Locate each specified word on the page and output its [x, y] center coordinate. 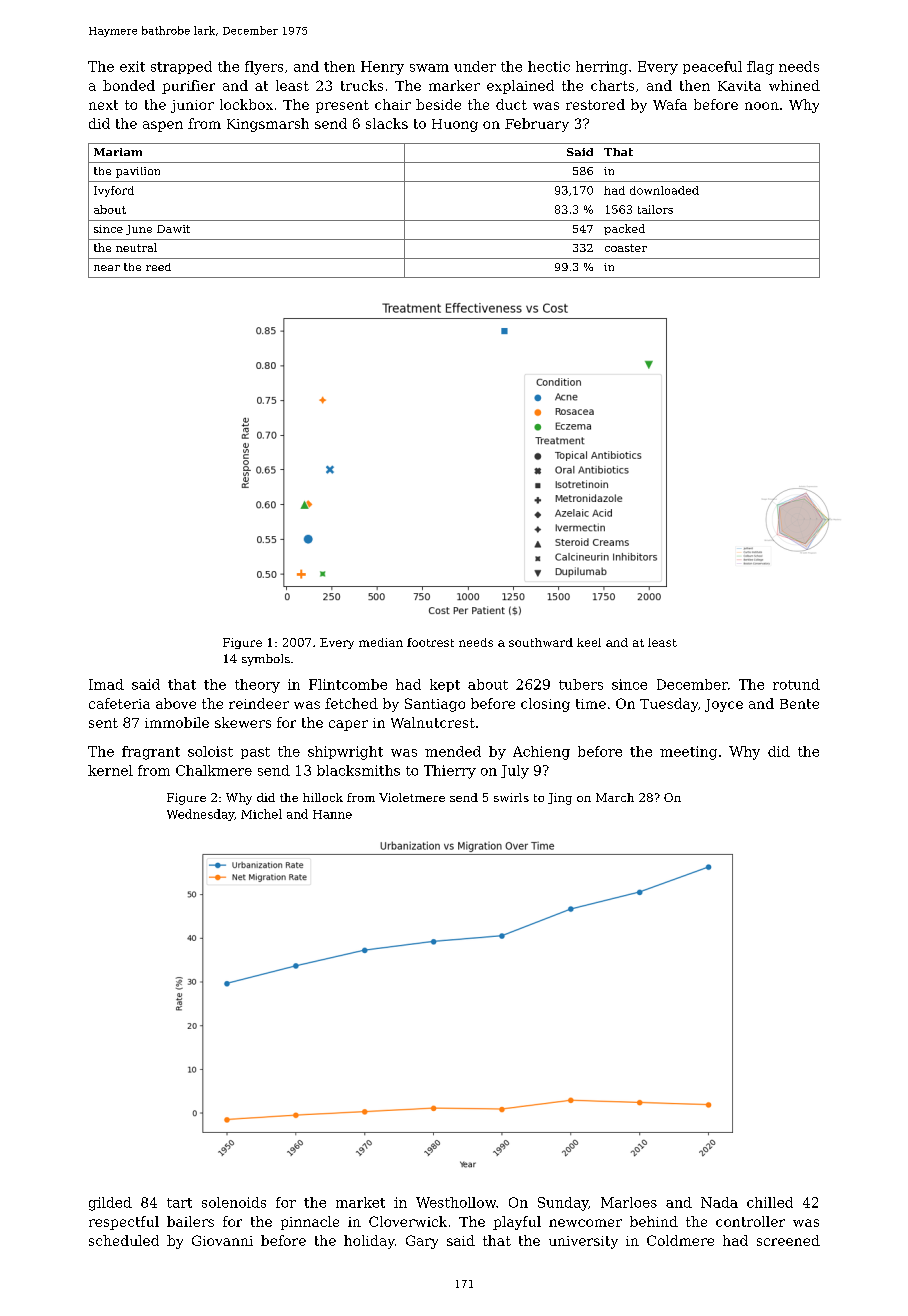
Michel [261, 814]
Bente [799, 704]
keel [589, 642]
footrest [430, 642]
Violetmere [412, 797]
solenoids [234, 1202]
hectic [549, 66]
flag [760, 68]
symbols [266, 660]
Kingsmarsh [268, 125]
